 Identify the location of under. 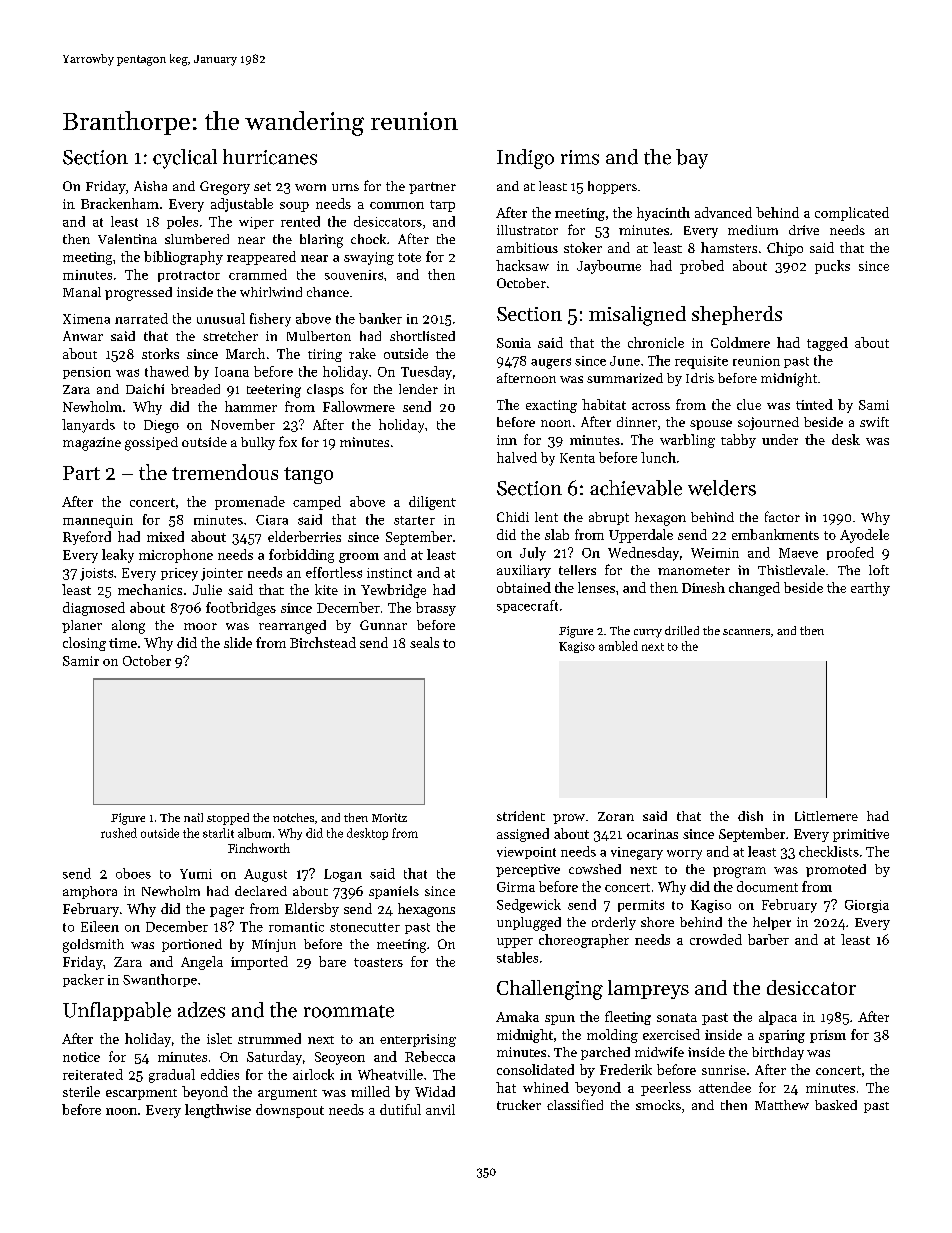
(780, 439).
